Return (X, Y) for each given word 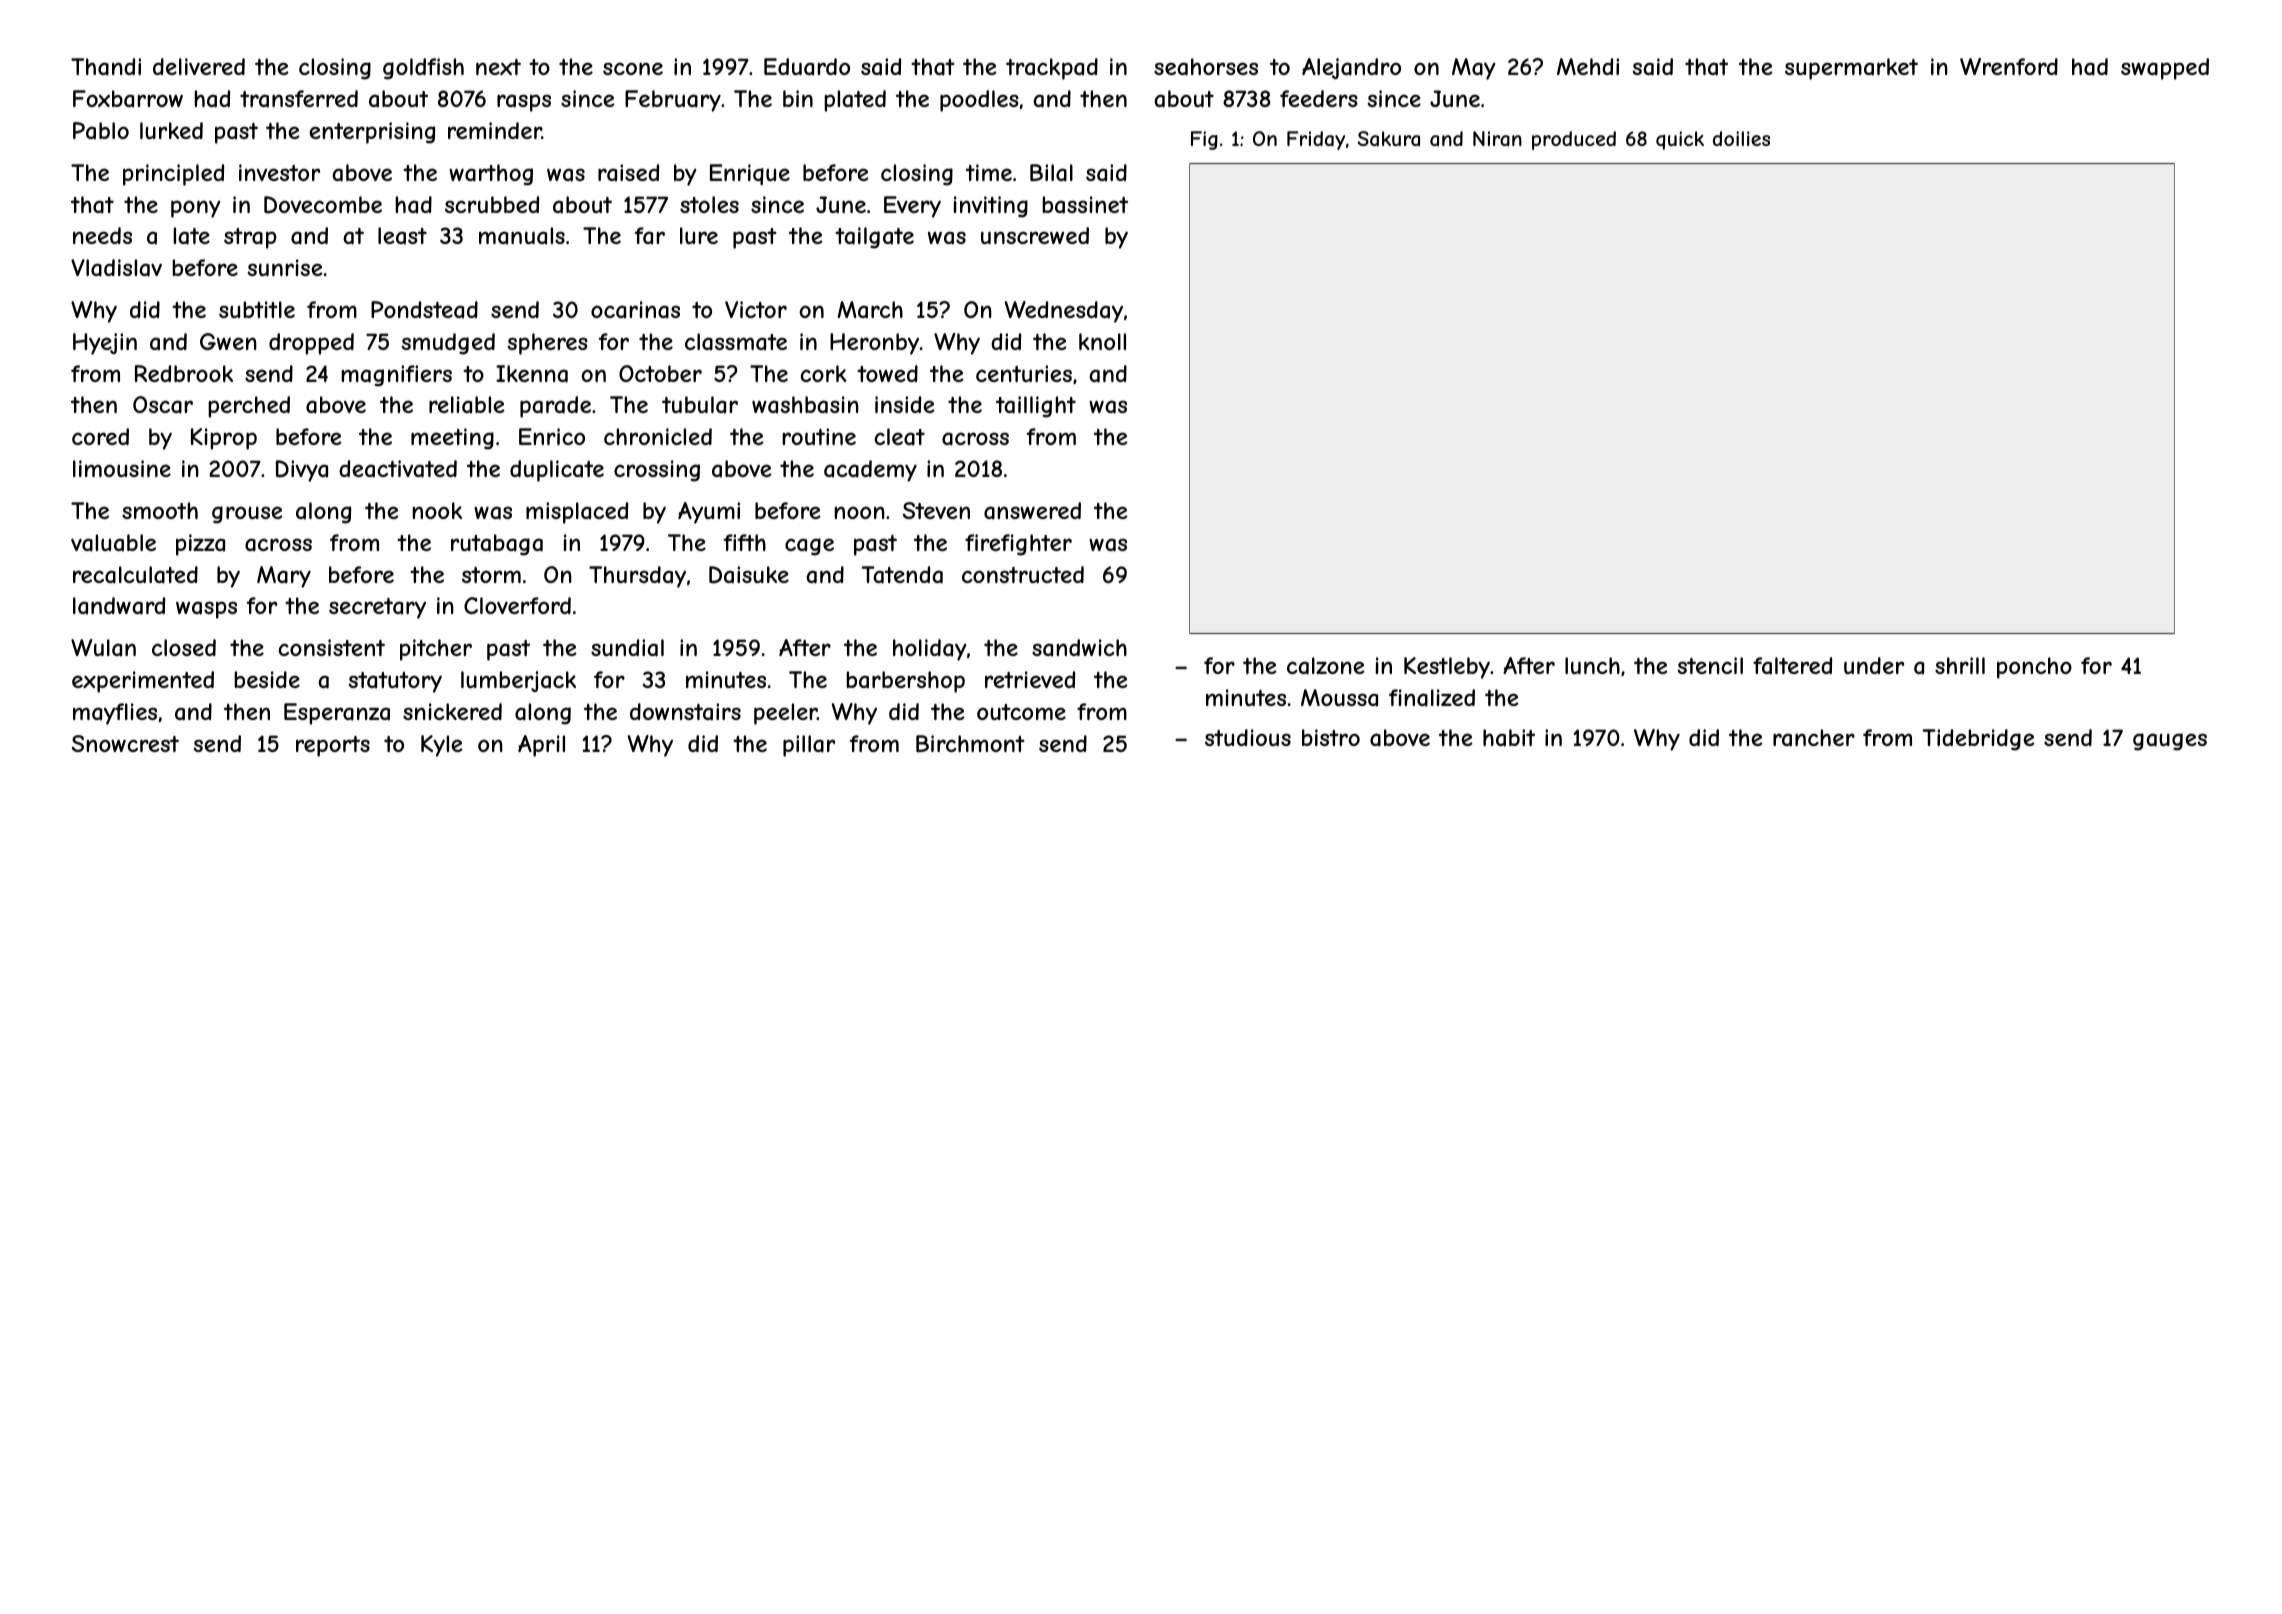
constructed (1023, 574)
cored (100, 436)
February (673, 101)
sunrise (285, 267)
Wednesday (1064, 312)
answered (1032, 511)
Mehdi (1588, 66)
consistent (331, 647)
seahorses (1206, 67)
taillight (1036, 407)
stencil (1710, 665)
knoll (1102, 341)
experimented (143, 682)
